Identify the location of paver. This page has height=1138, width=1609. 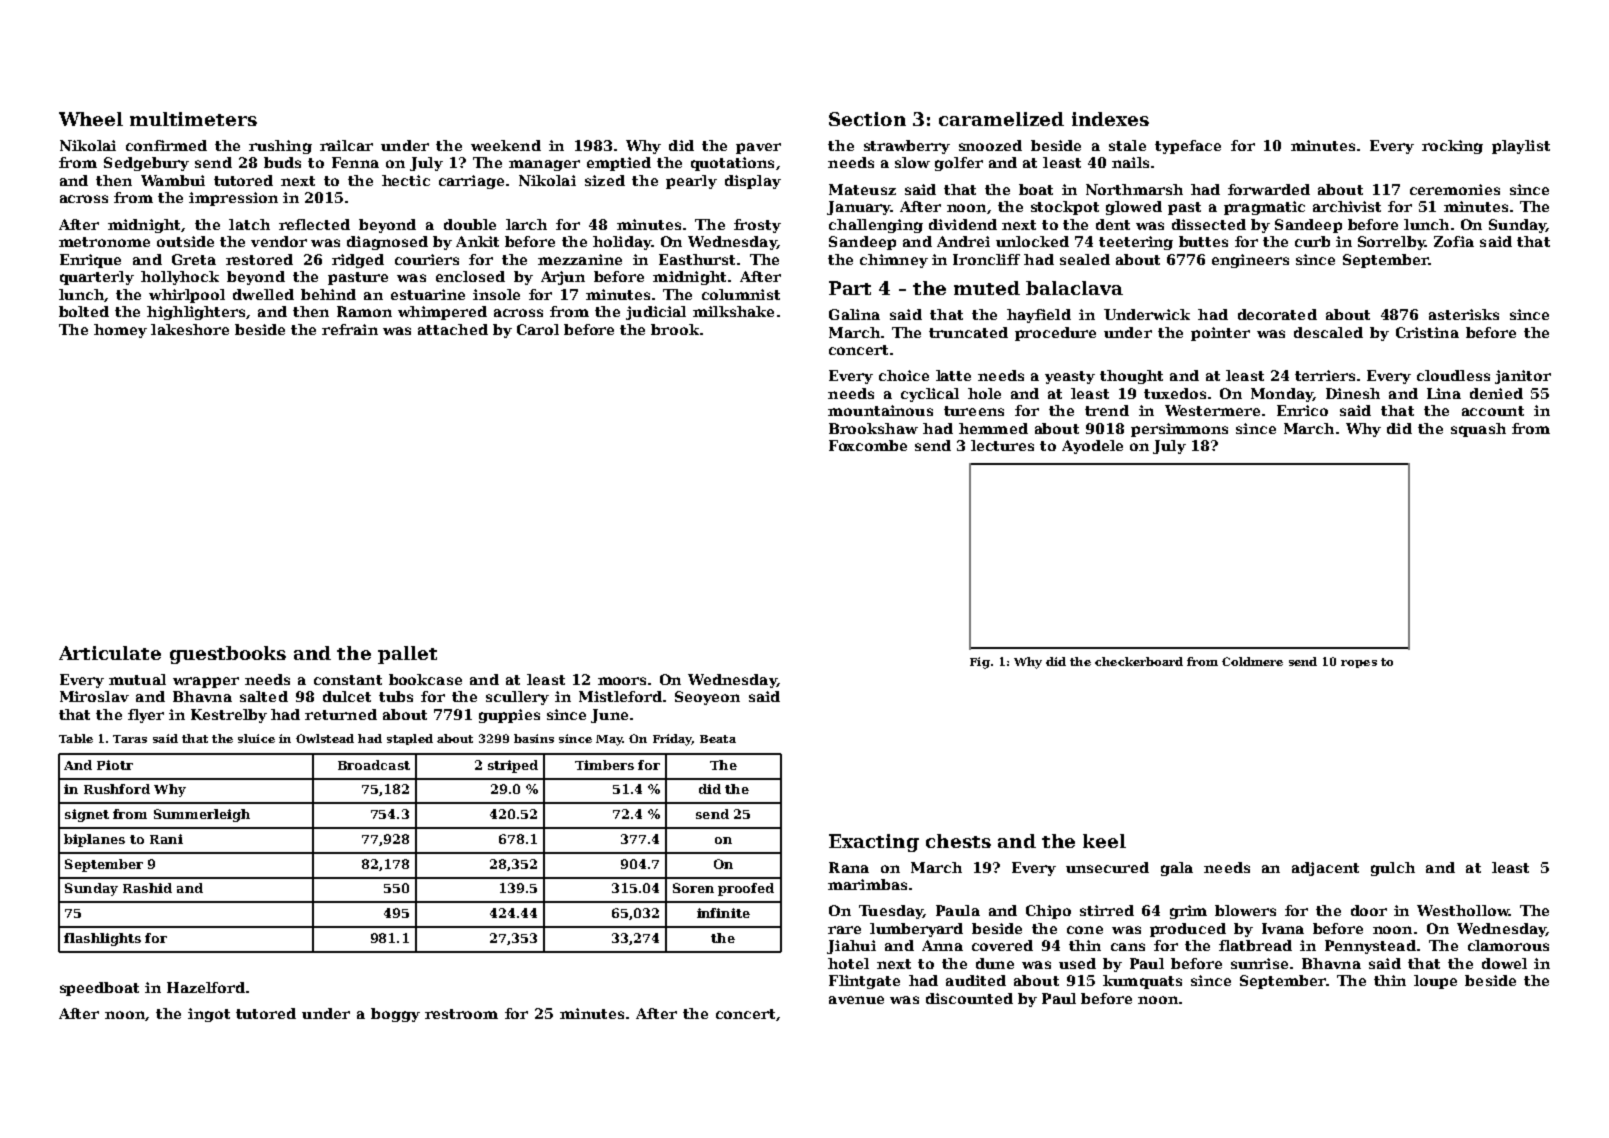
(758, 148).
